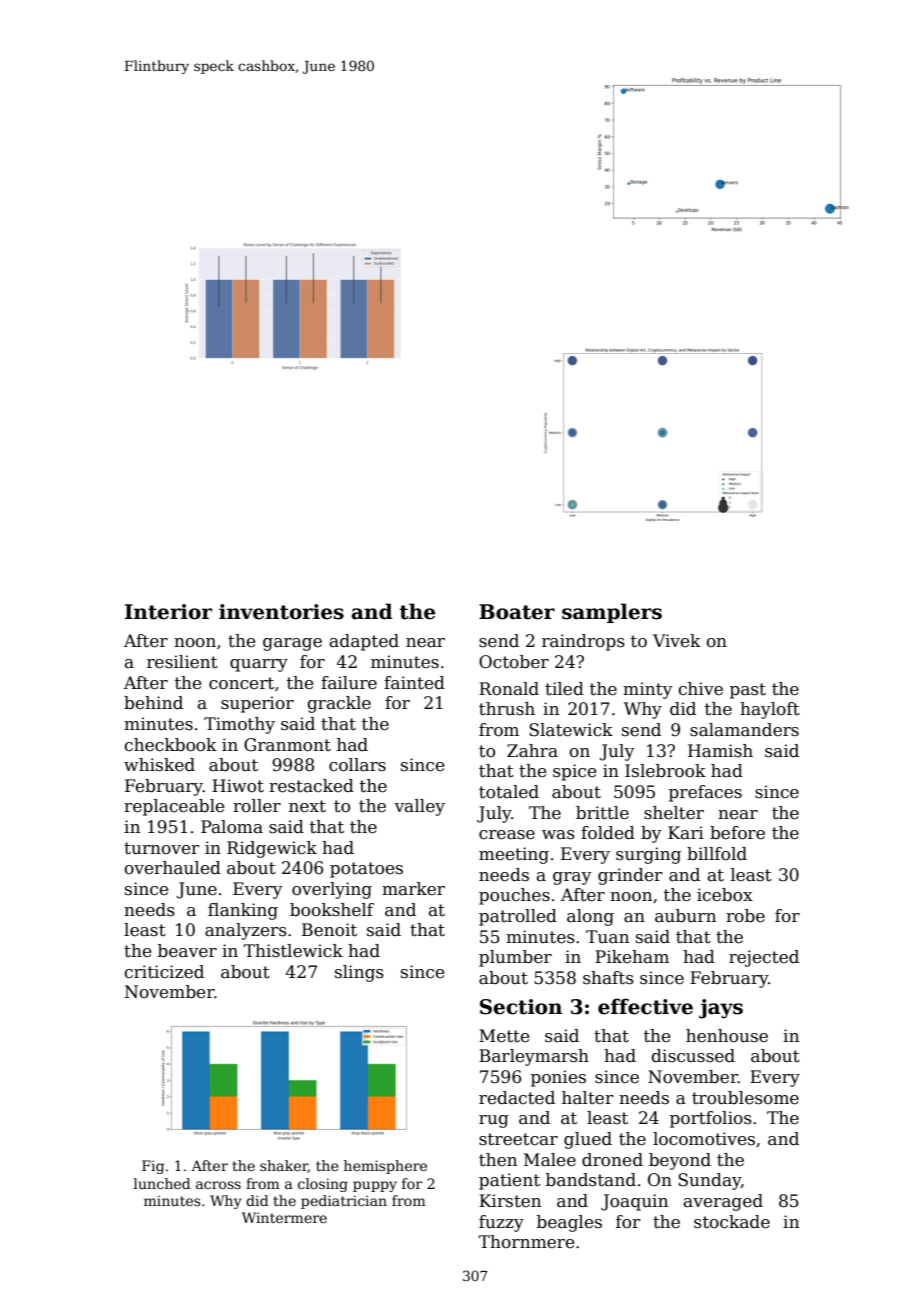 The image size is (924, 1311). I want to click on samplers, so click(612, 613).
